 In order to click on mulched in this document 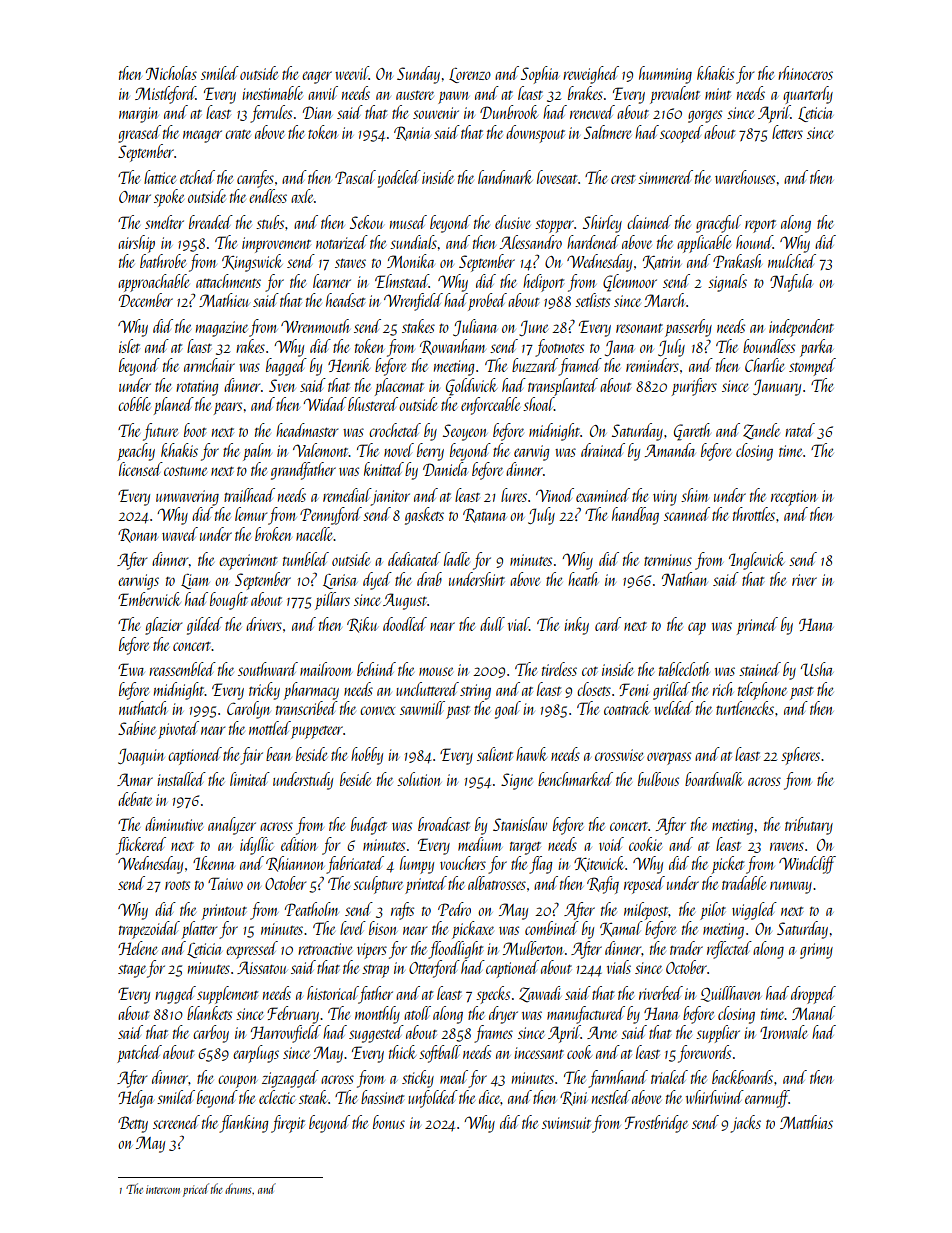, I will do `click(792, 261)`.
